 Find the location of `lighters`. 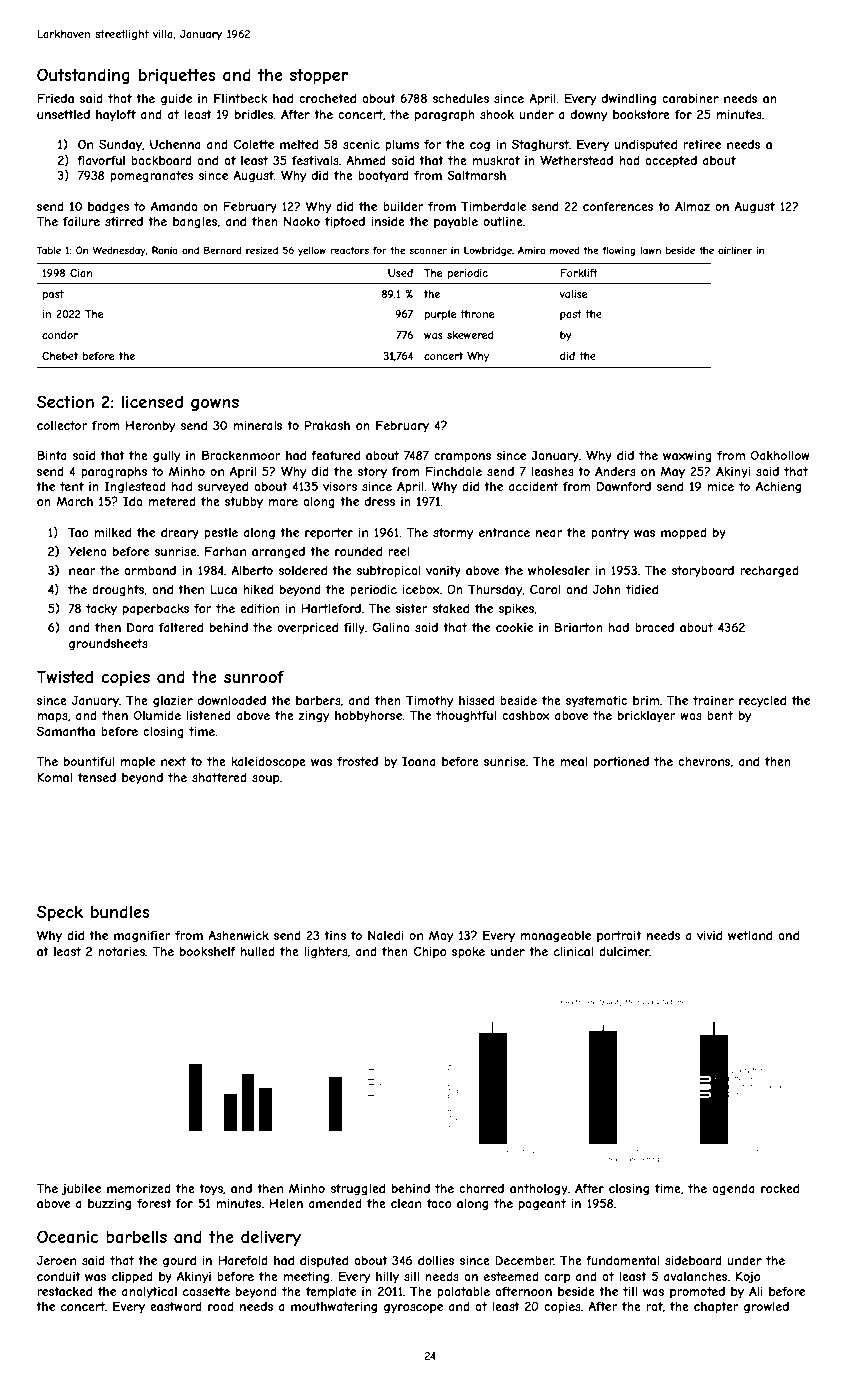

lighters is located at coordinates (326, 953).
